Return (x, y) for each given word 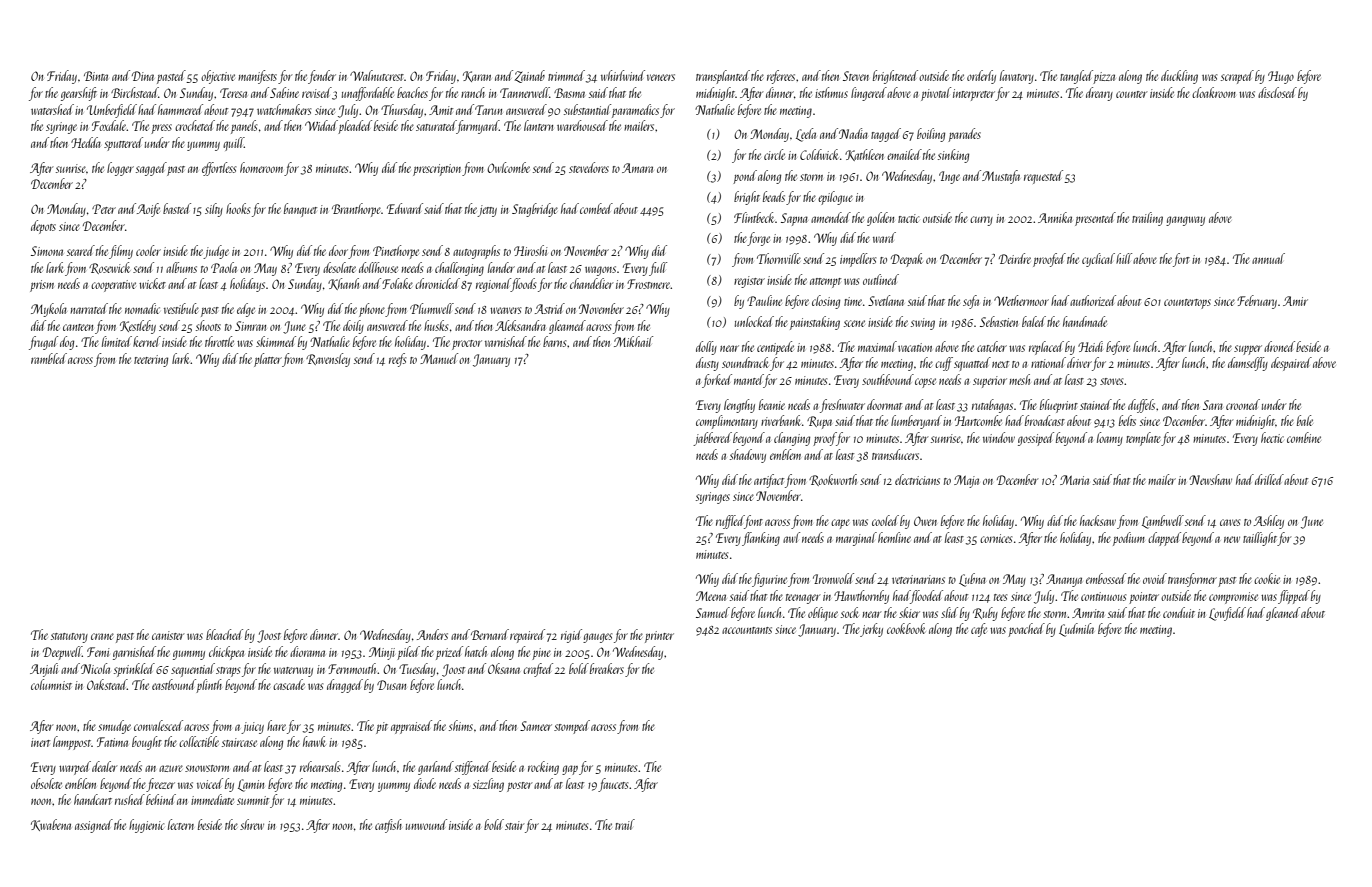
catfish (388, 826)
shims (461, 725)
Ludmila (1076, 630)
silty (214, 210)
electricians (917, 479)
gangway (1185, 221)
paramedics (635, 111)
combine (1304, 437)
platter (268, 360)
